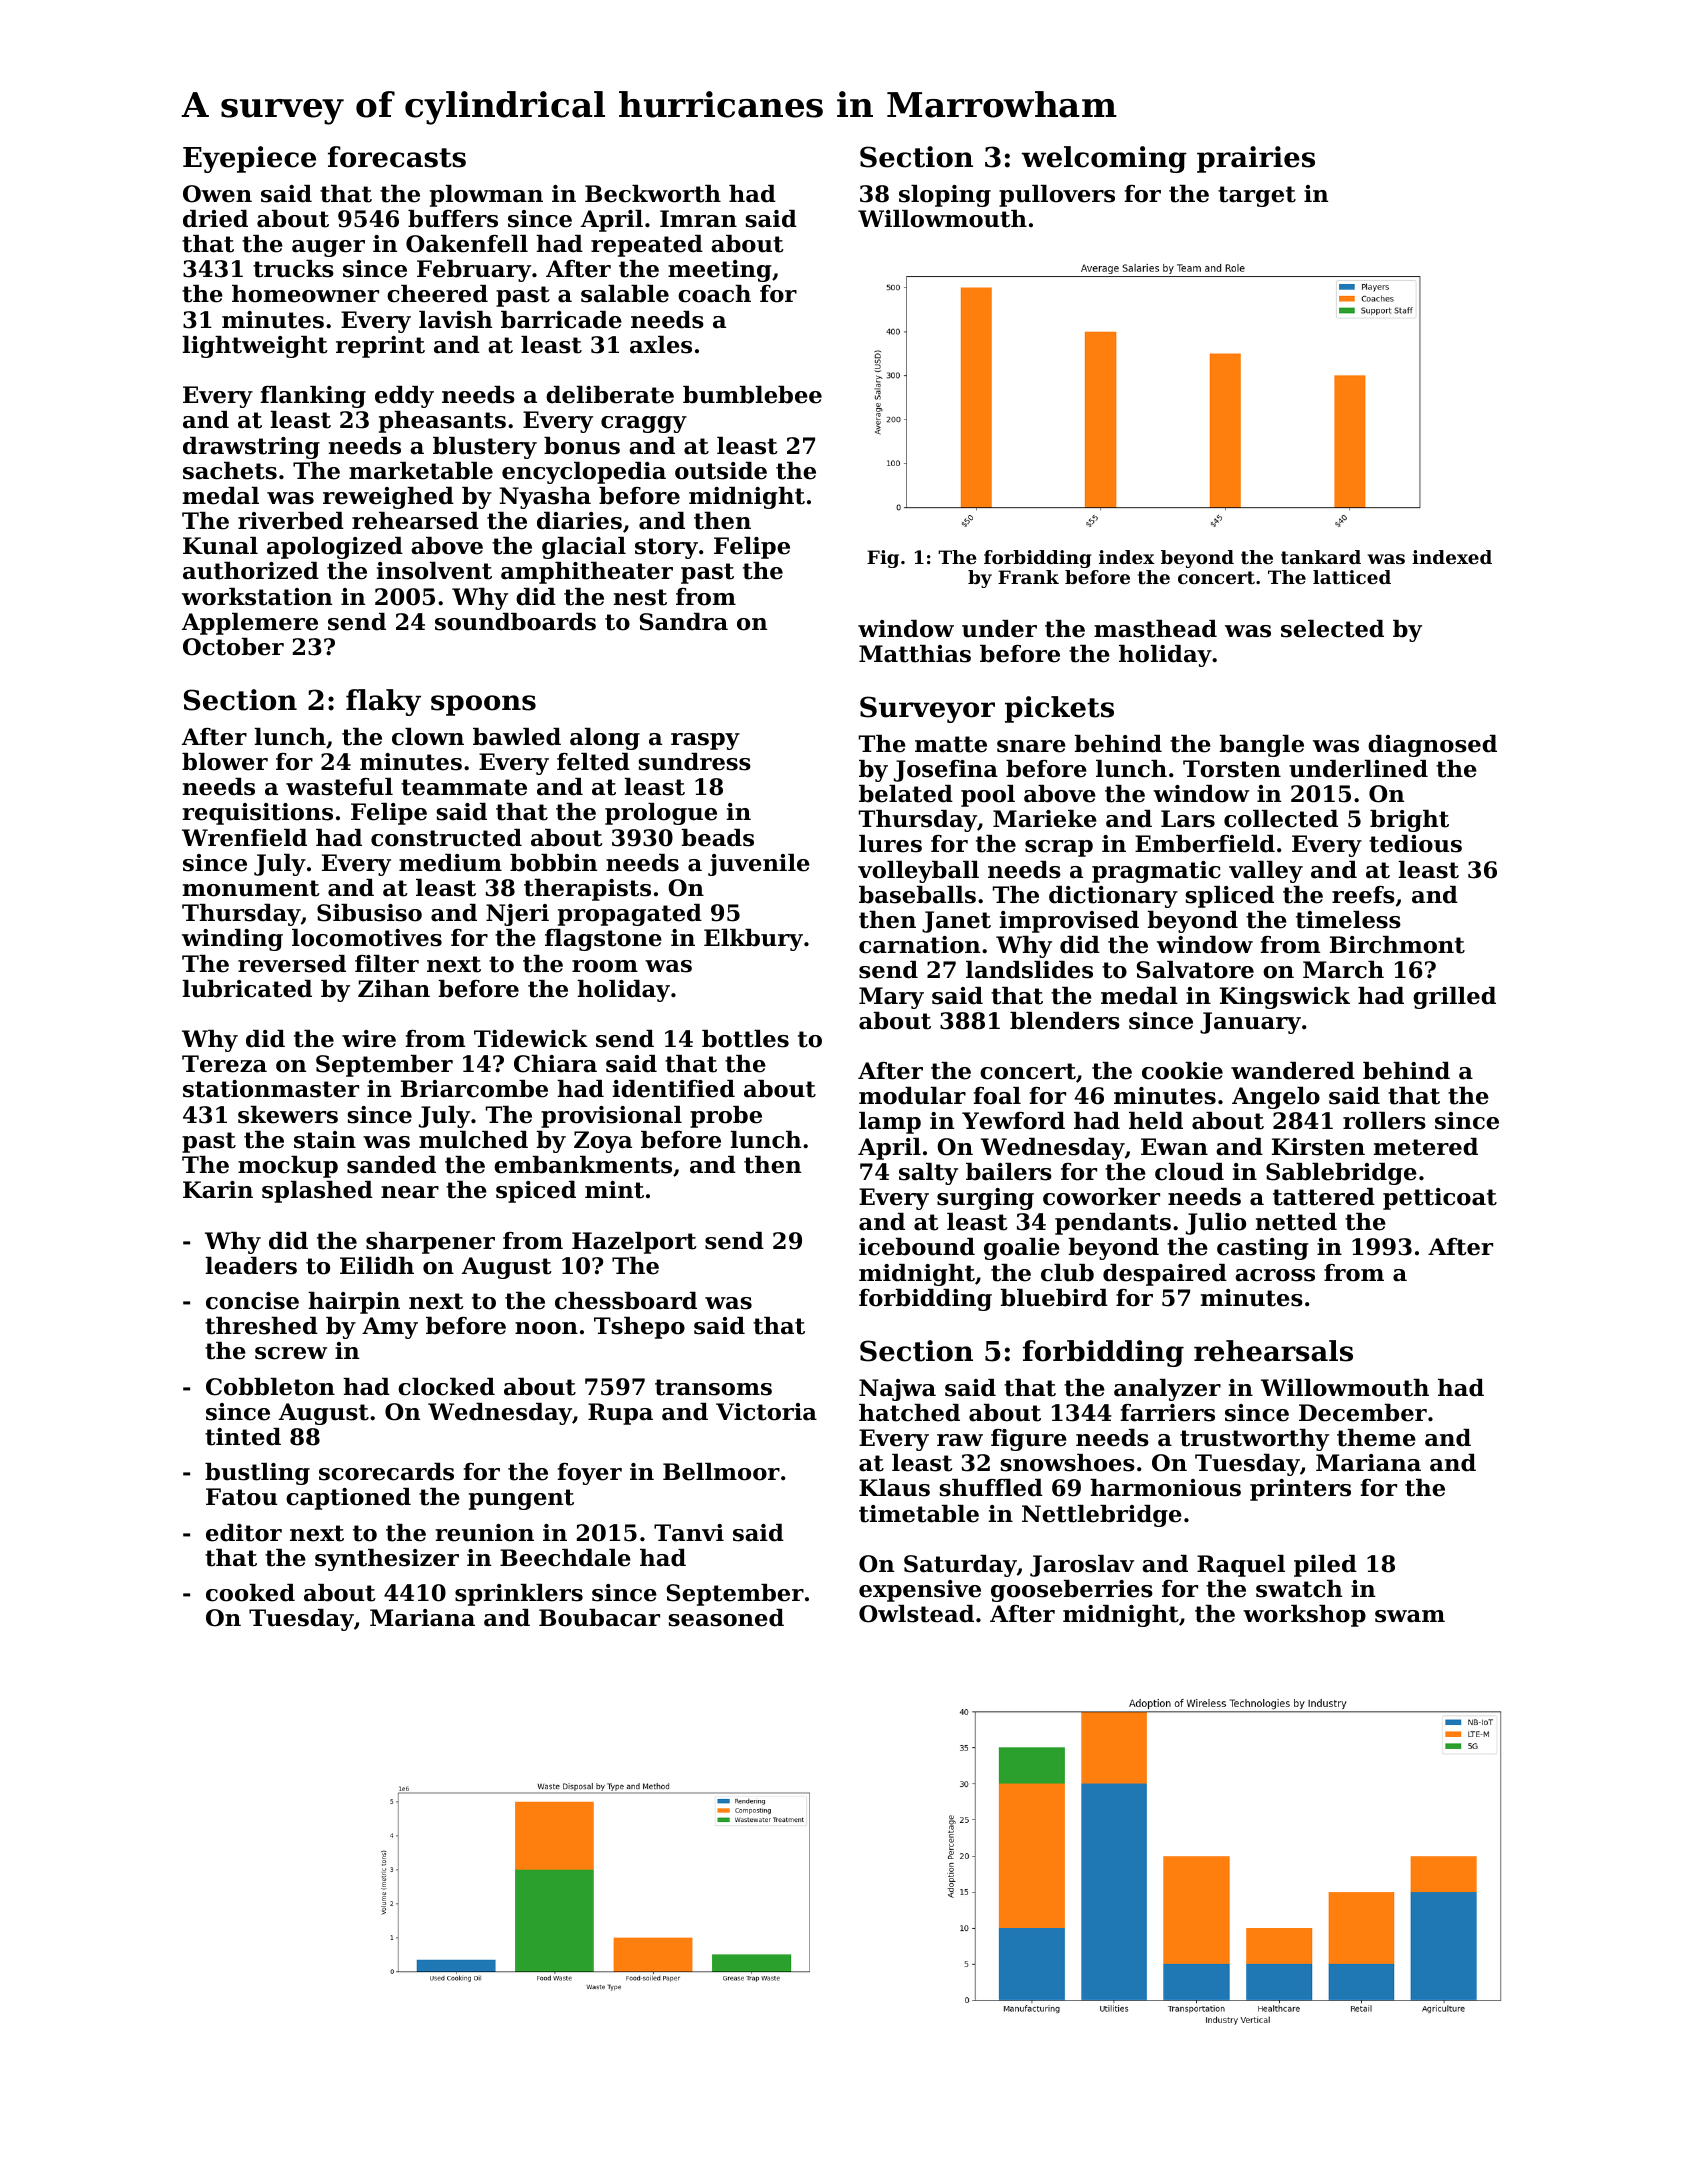 The width and height of the screenshot is (1683, 2178). I want to click on Beckworth, so click(653, 194).
